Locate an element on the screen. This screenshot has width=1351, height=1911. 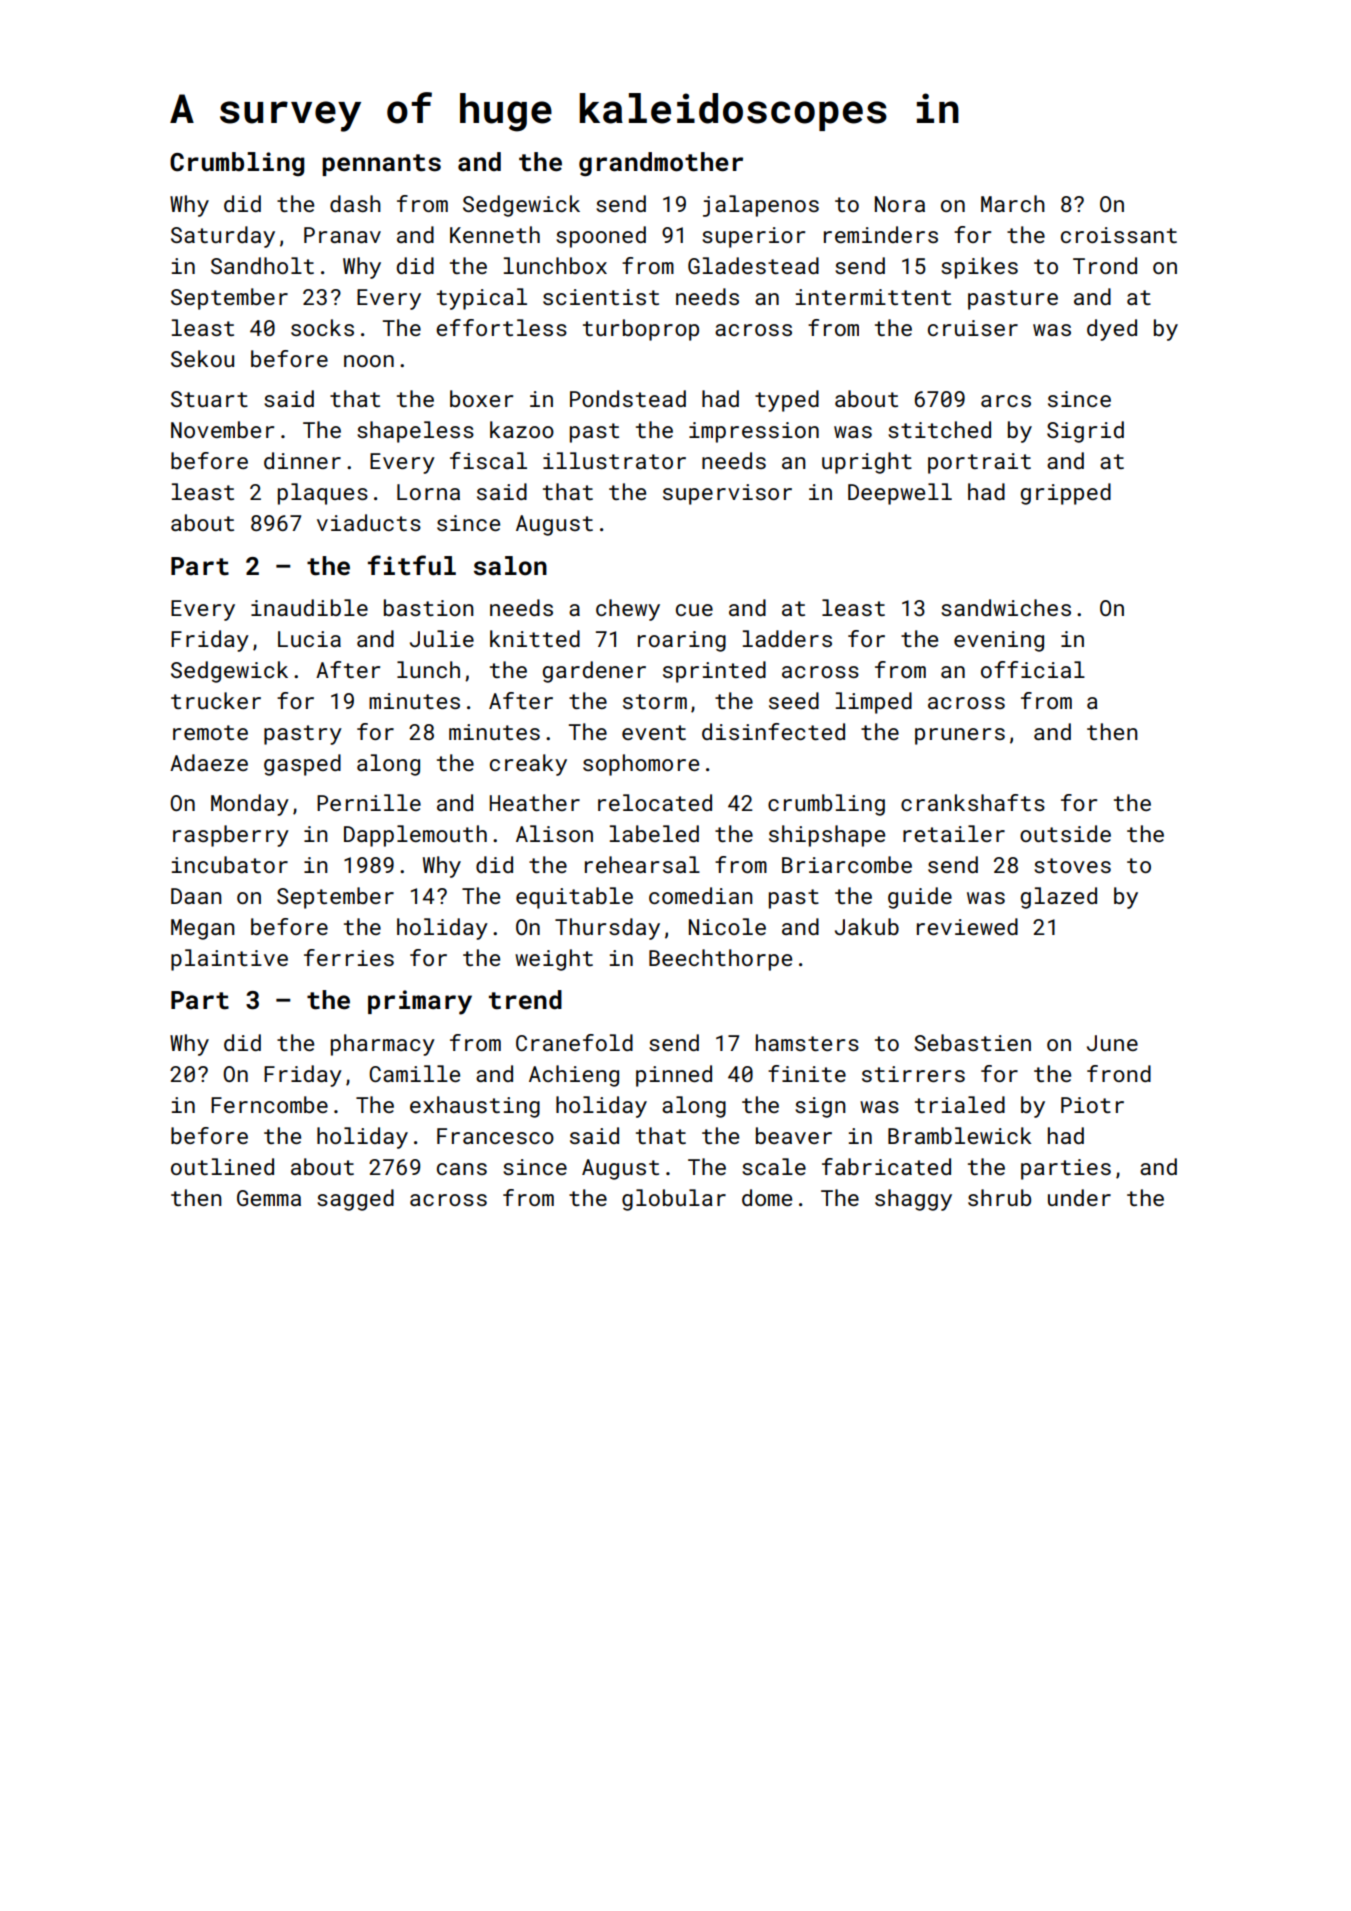
November is located at coordinates (222, 429).
